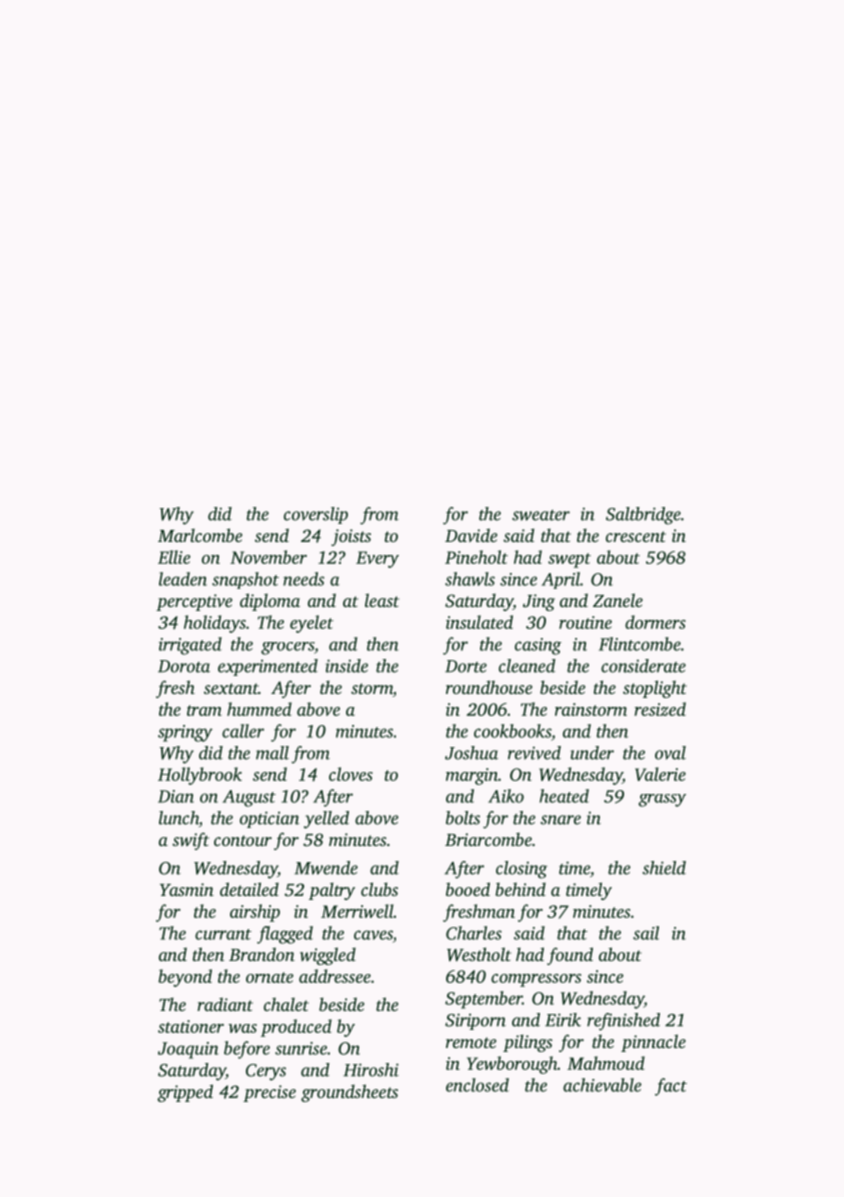  What do you see at coordinates (646, 933) in the page?
I see `sail` at bounding box center [646, 933].
